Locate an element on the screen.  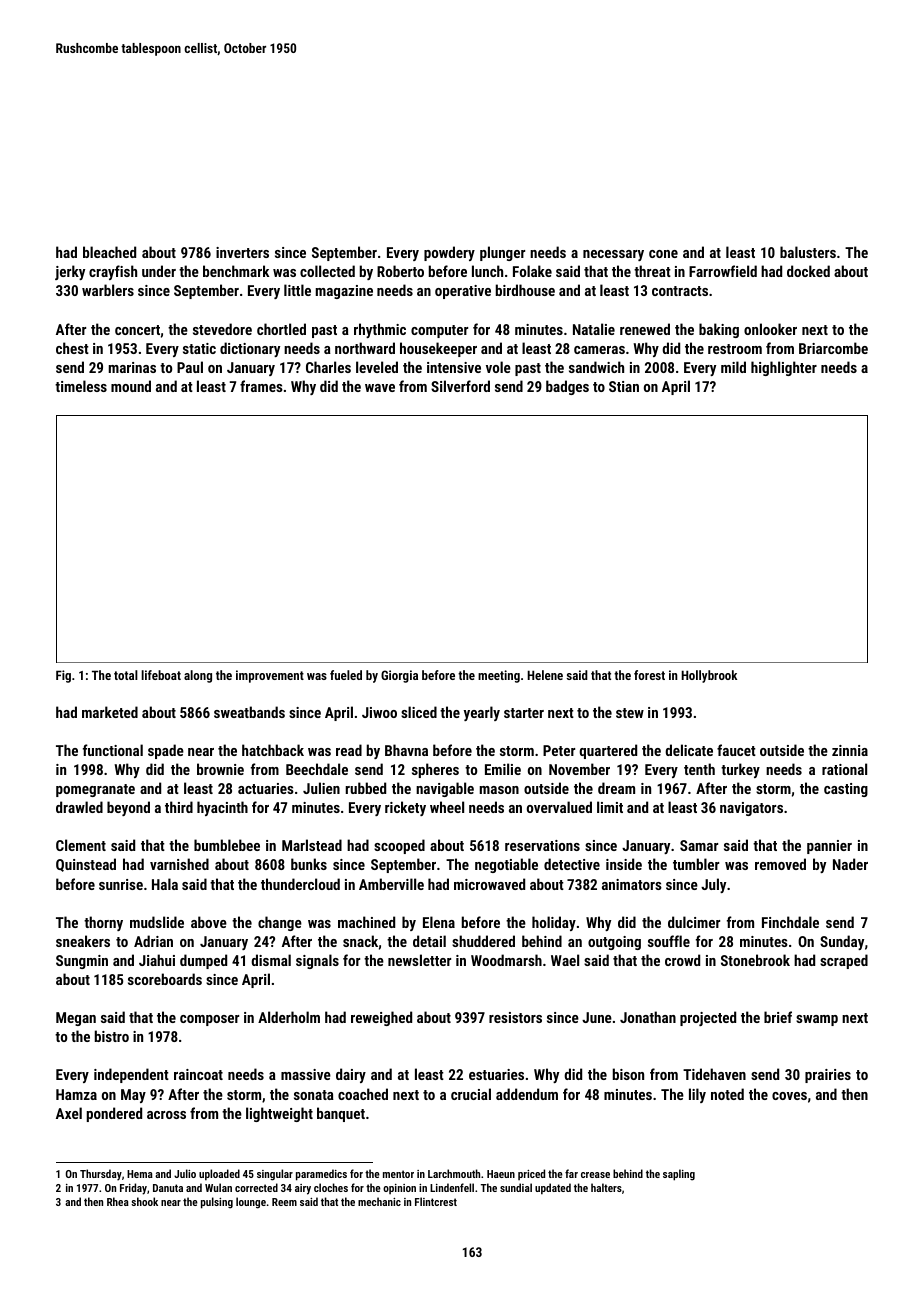
restroom is located at coordinates (735, 349).
